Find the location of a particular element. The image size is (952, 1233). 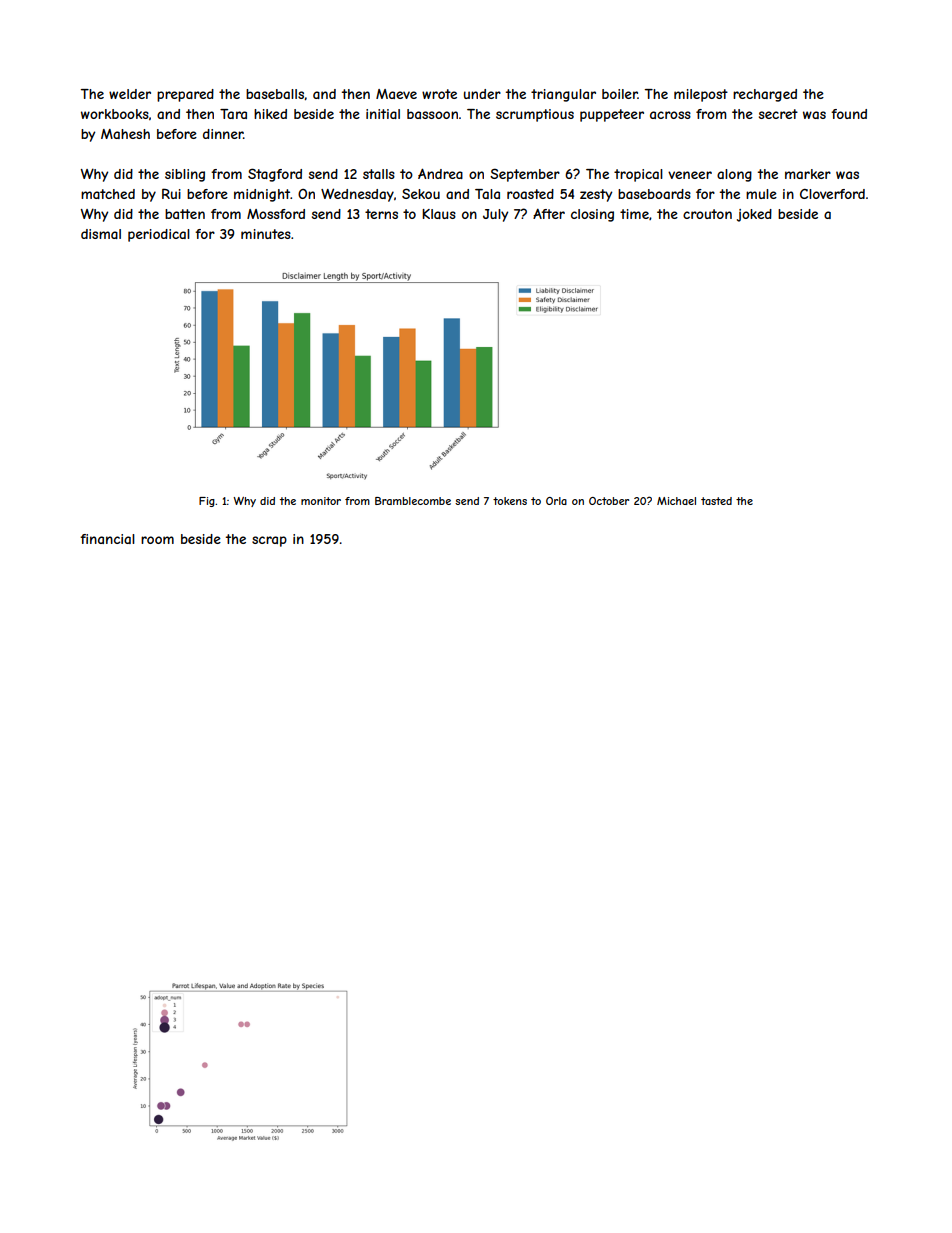

joked is located at coordinates (754, 215).
